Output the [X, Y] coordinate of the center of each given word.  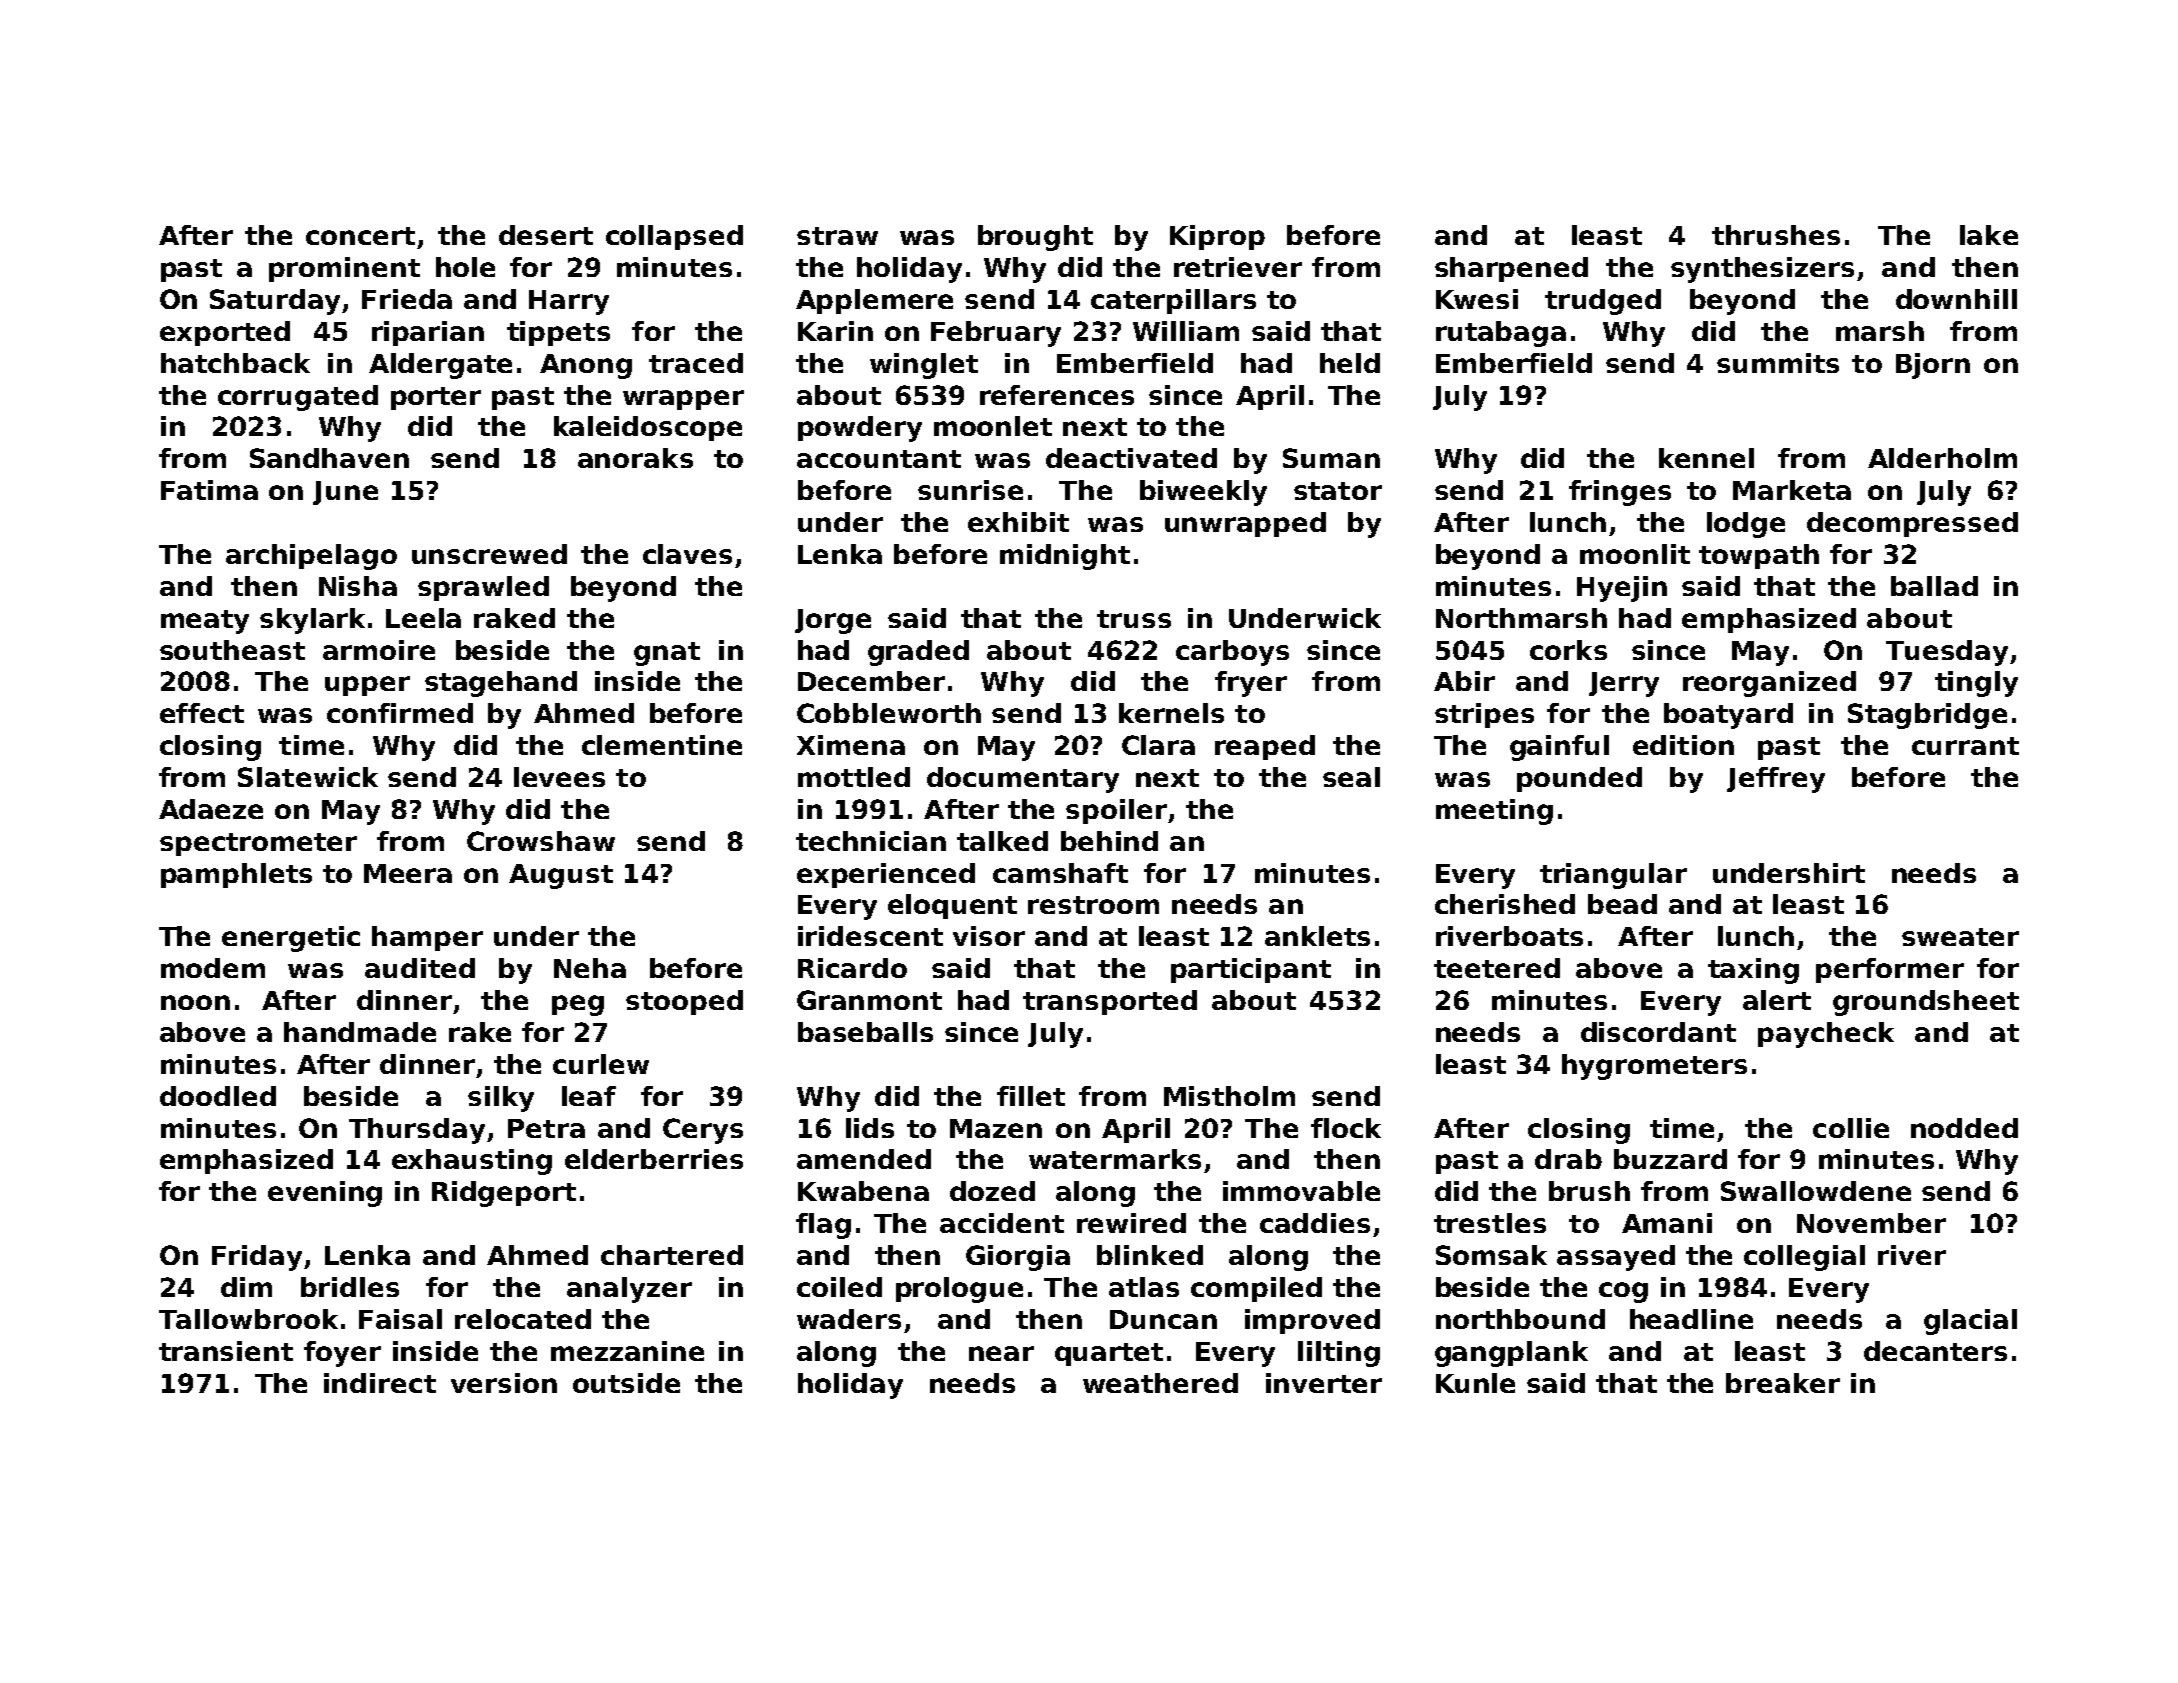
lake [1989, 235]
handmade [360, 1032]
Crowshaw [541, 841]
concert [360, 236]
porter [436, 398]
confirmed [400, 713]
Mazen [996, 1128]
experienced [886, 875]
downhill [1956, 299]
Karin [835, 331]
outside [626, 1383]
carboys [1232, 653]
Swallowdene [1816, 1191]
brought [1035, 238]
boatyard [1728, 716]
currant [1965, 746]
